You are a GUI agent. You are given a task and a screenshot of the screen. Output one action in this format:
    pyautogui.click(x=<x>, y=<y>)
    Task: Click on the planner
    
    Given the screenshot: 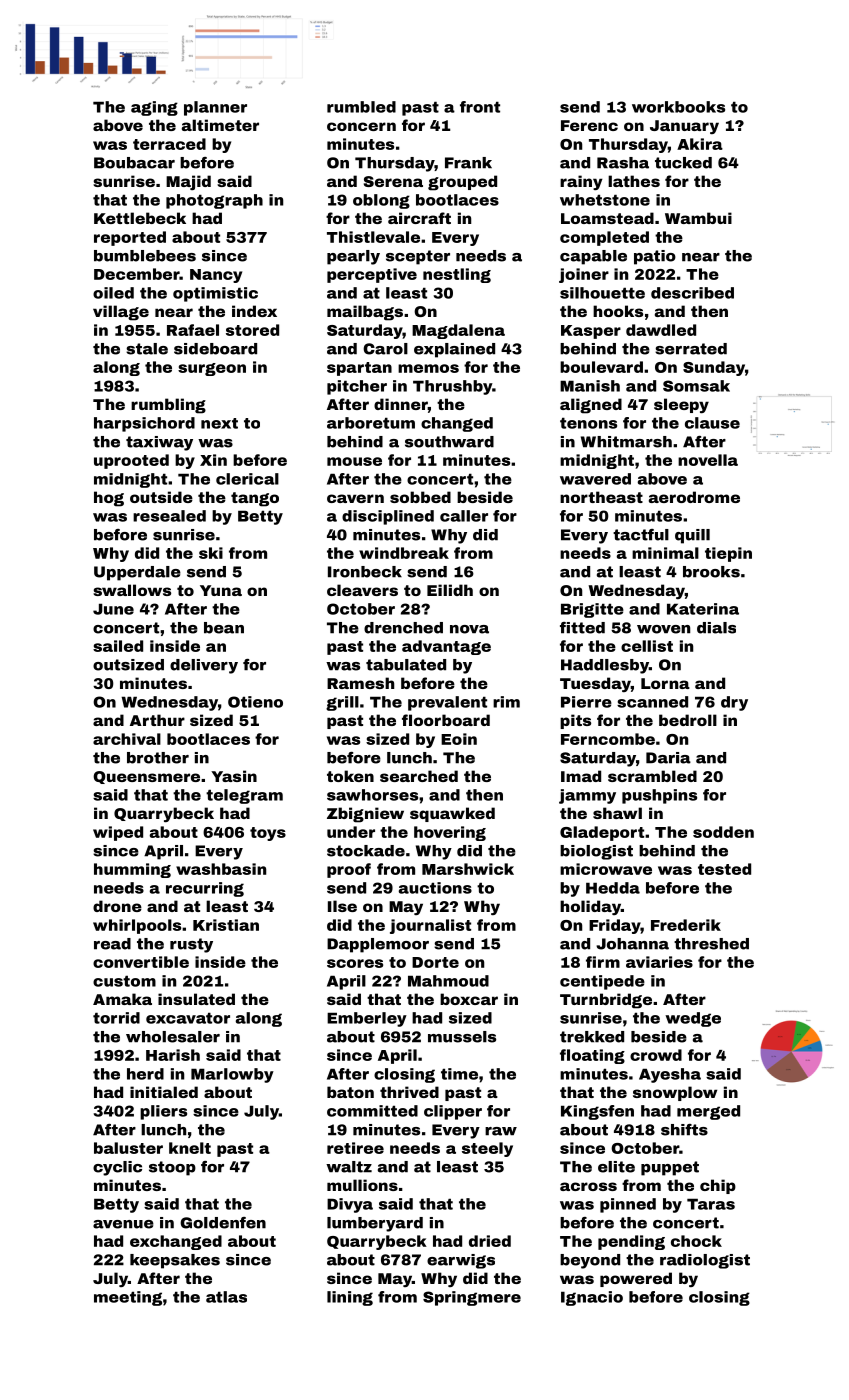 What is the action you would take?
    pyautogui.click(x=215, y=108)
